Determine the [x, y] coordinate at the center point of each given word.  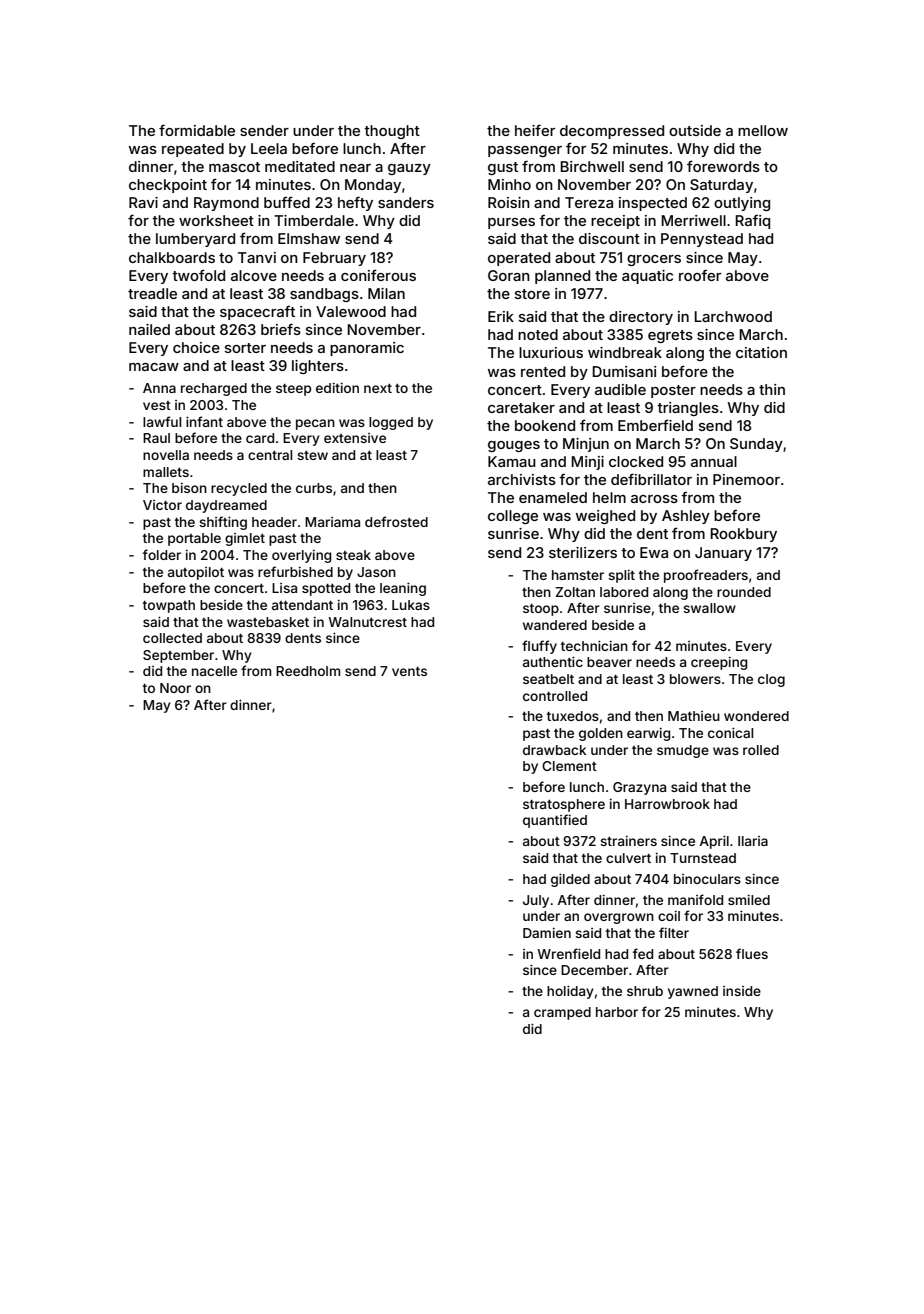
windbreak [625, 352]
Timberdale [314, 220]
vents [409, 671]
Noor [175, 688]
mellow [763, 130]
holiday [570, 992]
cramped [562, 1013]
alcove [254, 275]
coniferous [378, 275]
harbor [617, 1012]
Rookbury [744, 535]
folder [162, 554]
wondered [756, 716]
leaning [403, 589]
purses [511, 223]
